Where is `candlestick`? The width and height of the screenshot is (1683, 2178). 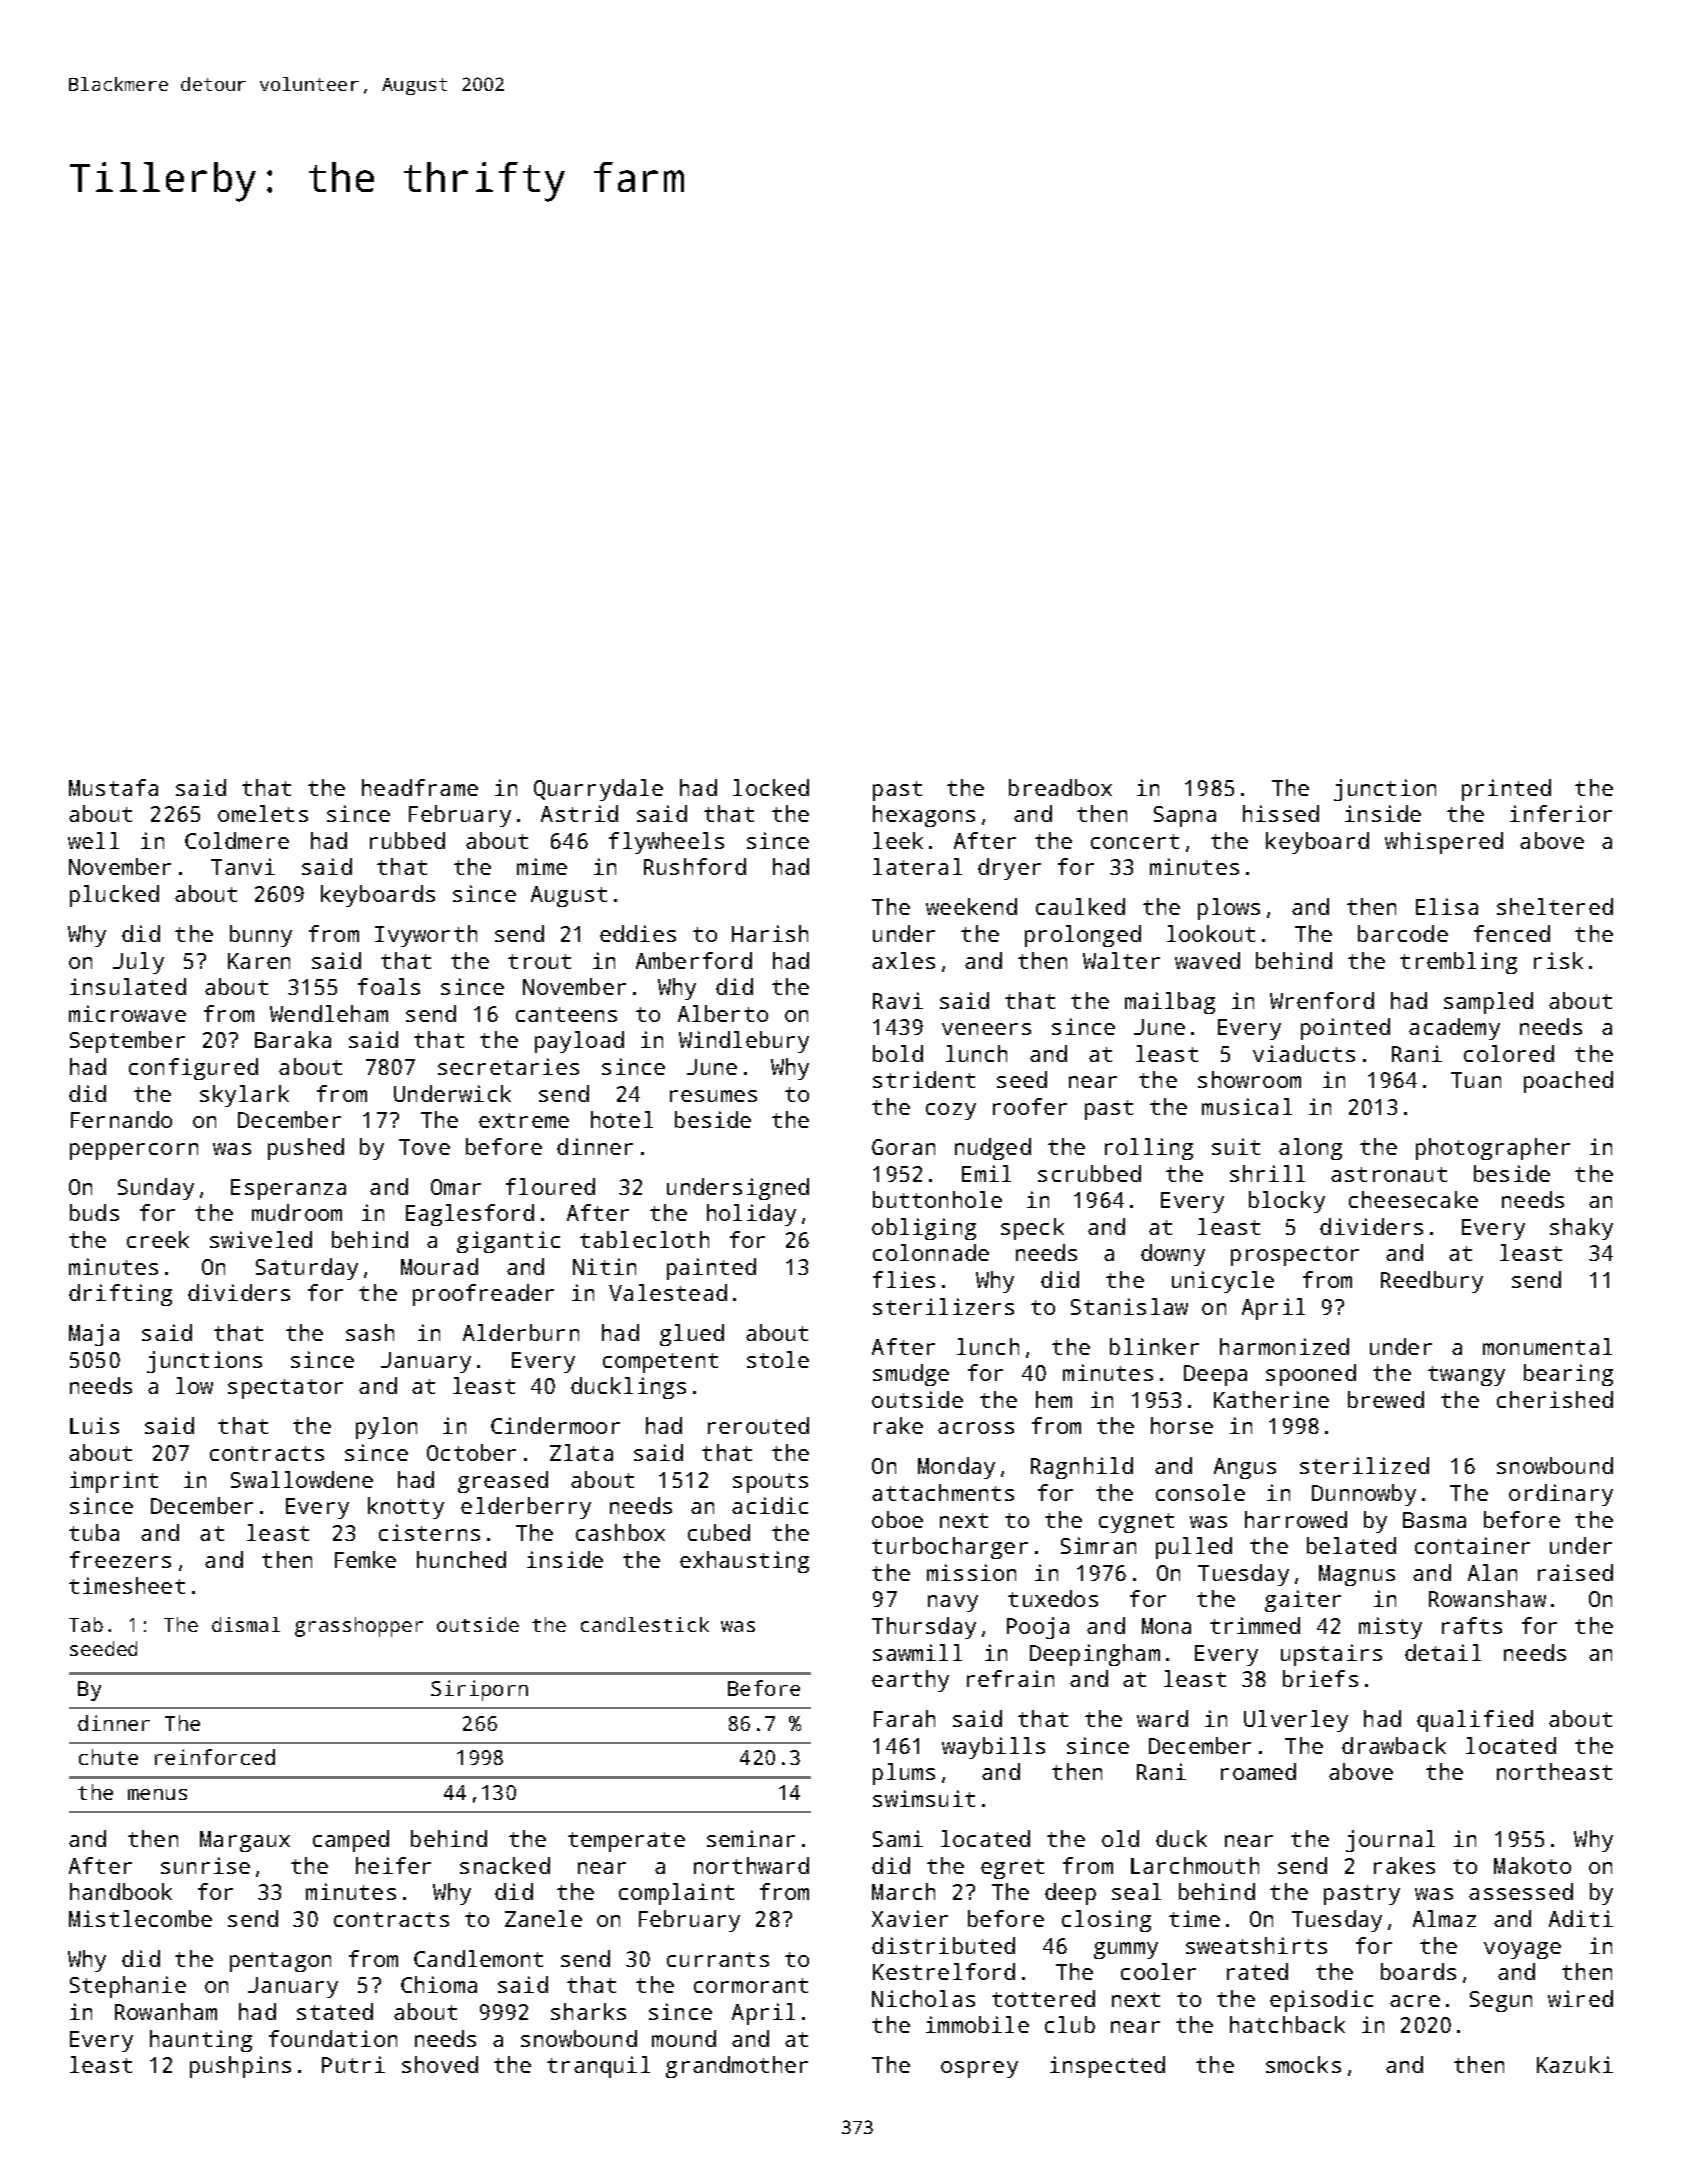
candlestick is located at coordinates (645, 1624).
